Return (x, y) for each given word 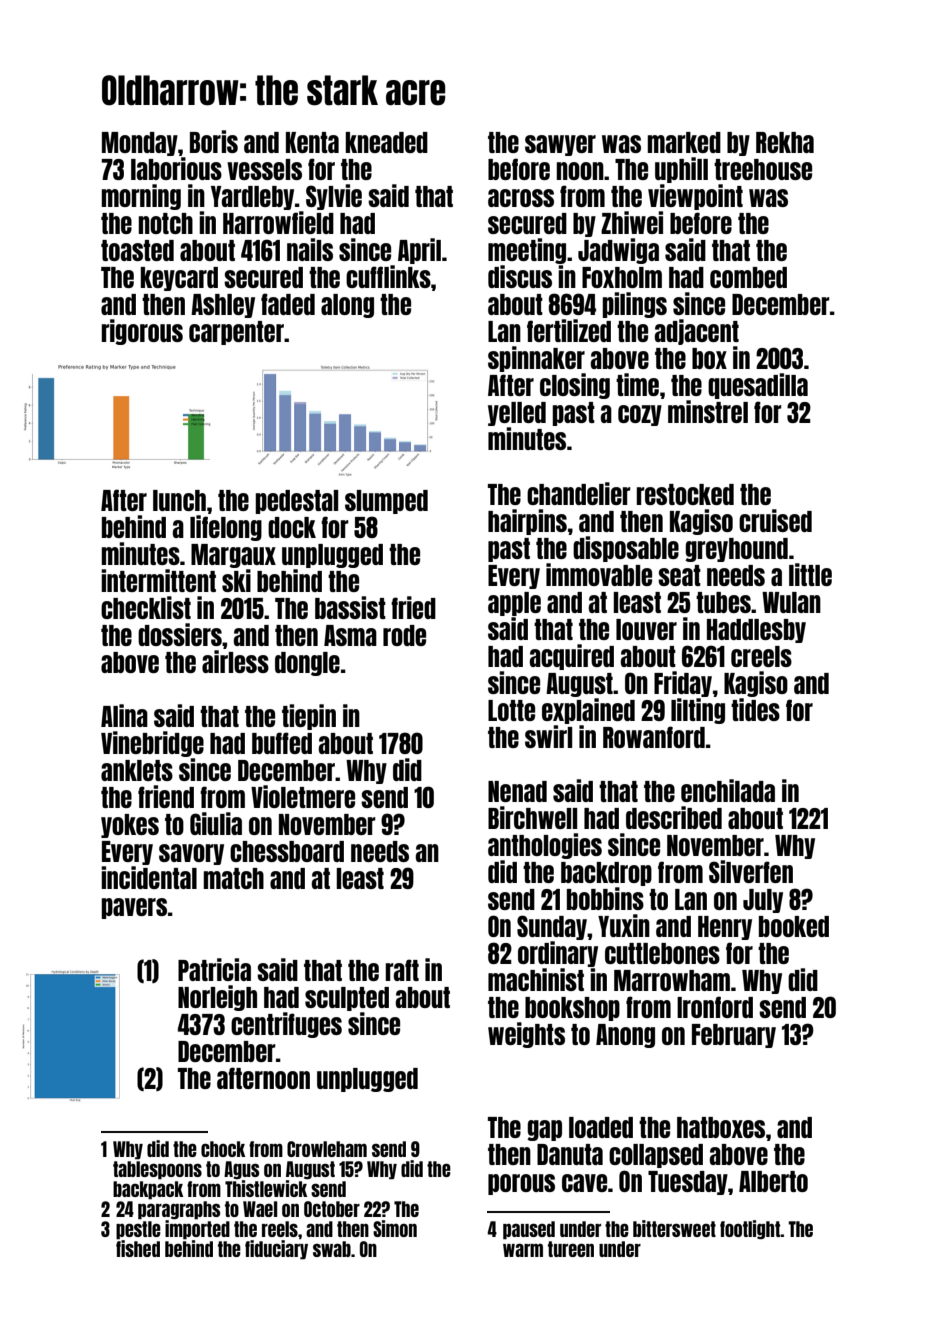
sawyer (560, 145)
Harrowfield (278, 222)
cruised (775, 520)
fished (138, 1248)
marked (684, 142)
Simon (395, 1228)
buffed (282, 743)
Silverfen (751, 871)
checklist (146, 607)
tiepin (309, 717)
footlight (750, 1230)
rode (404, 635)
